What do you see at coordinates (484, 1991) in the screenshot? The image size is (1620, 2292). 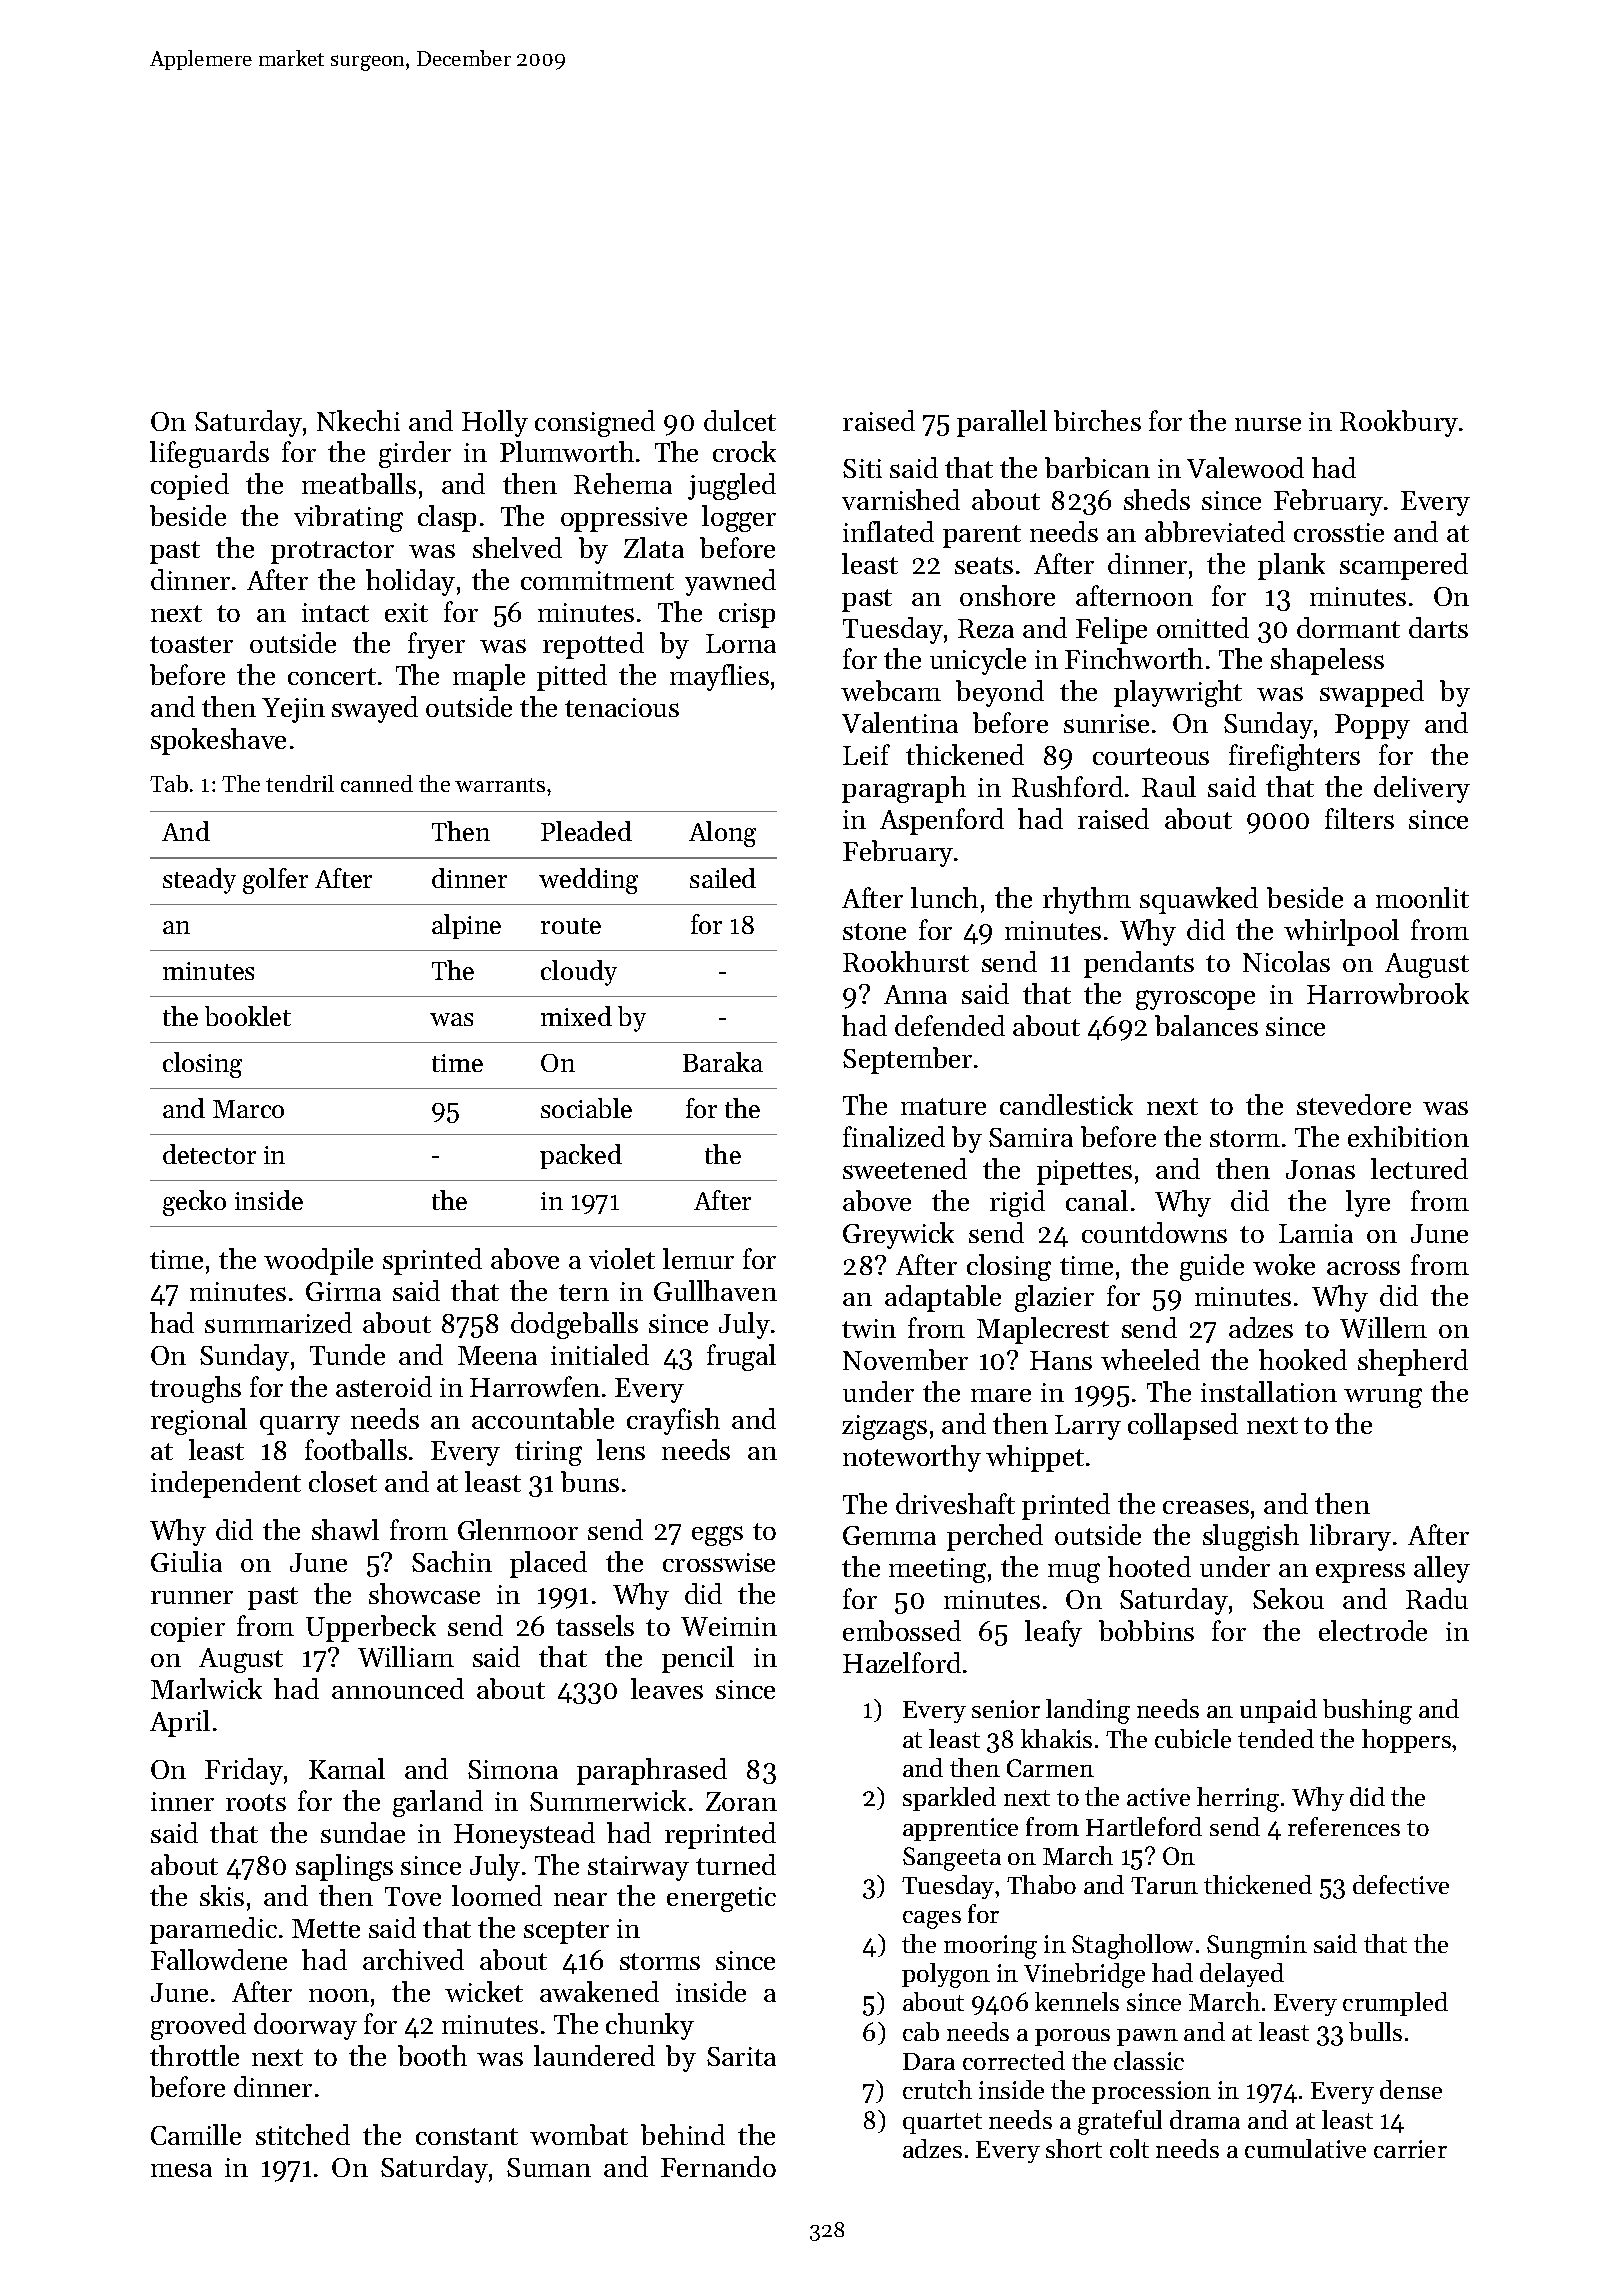 I see `wicket` at bounding box center [484, 1991].
